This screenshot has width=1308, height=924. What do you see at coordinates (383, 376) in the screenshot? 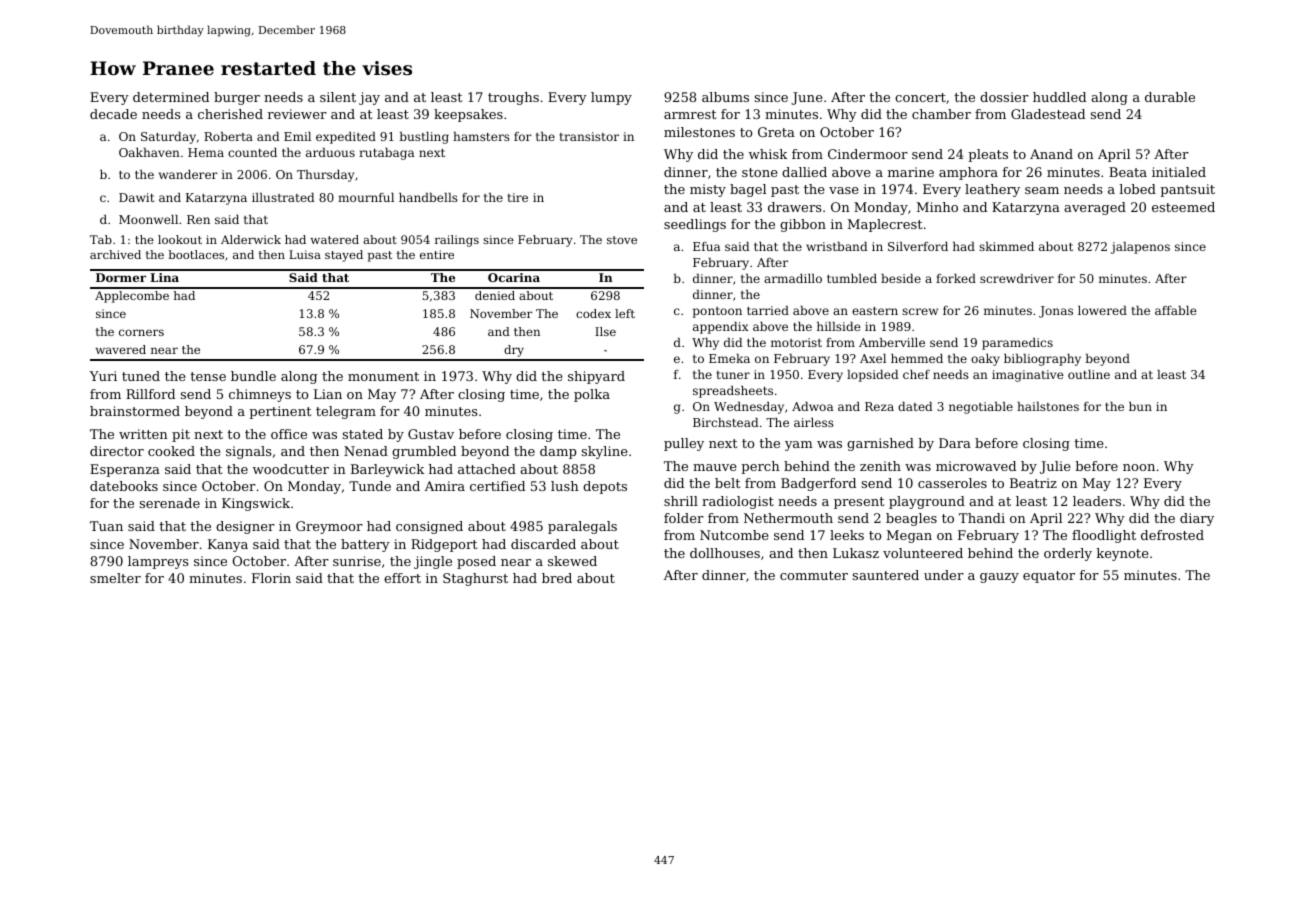
I see `monument` at bounding box center [383, 376].
